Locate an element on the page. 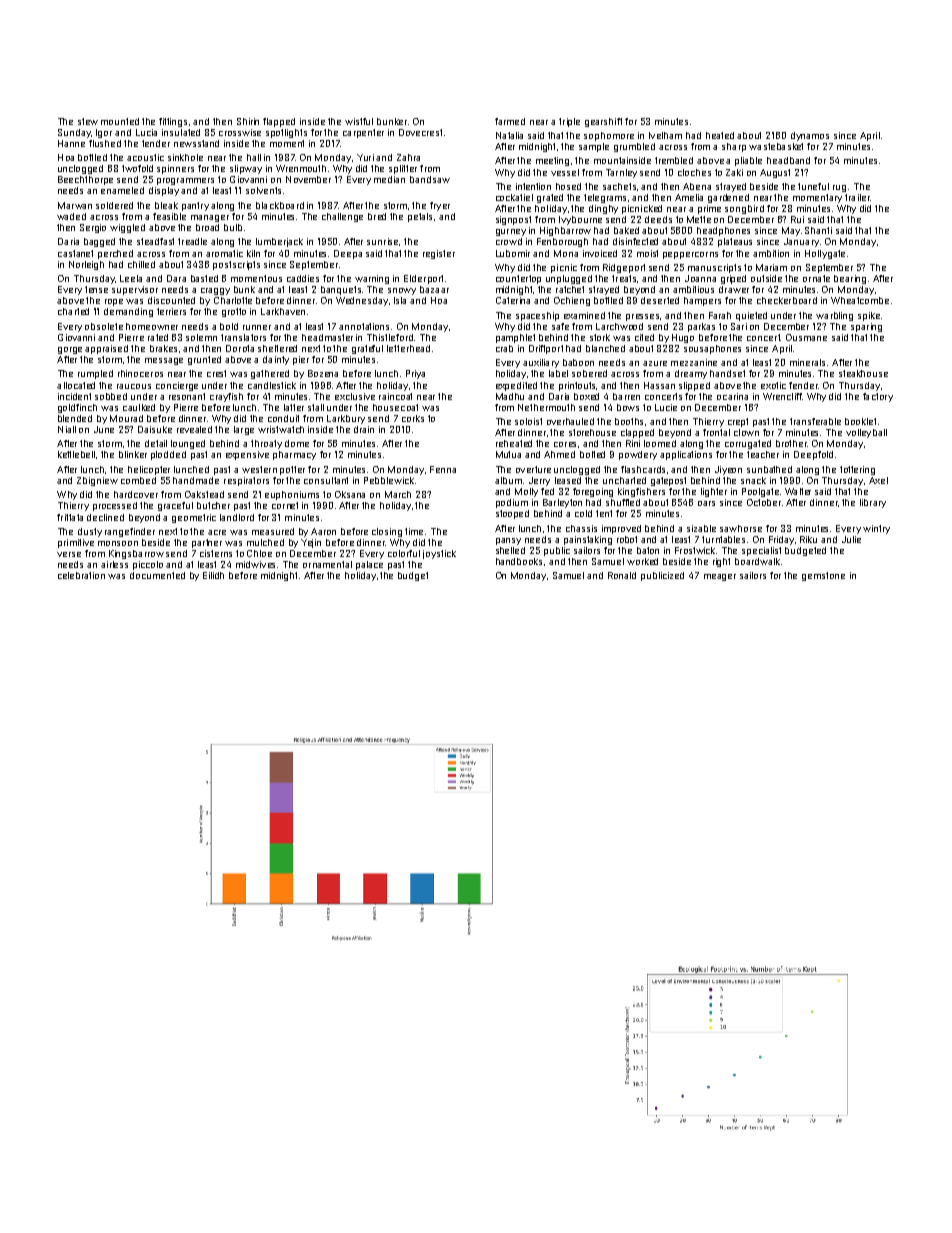 Image resolution: width=952 pixels, height=1233 pixels. processed is located at coordinates (115, 506).
